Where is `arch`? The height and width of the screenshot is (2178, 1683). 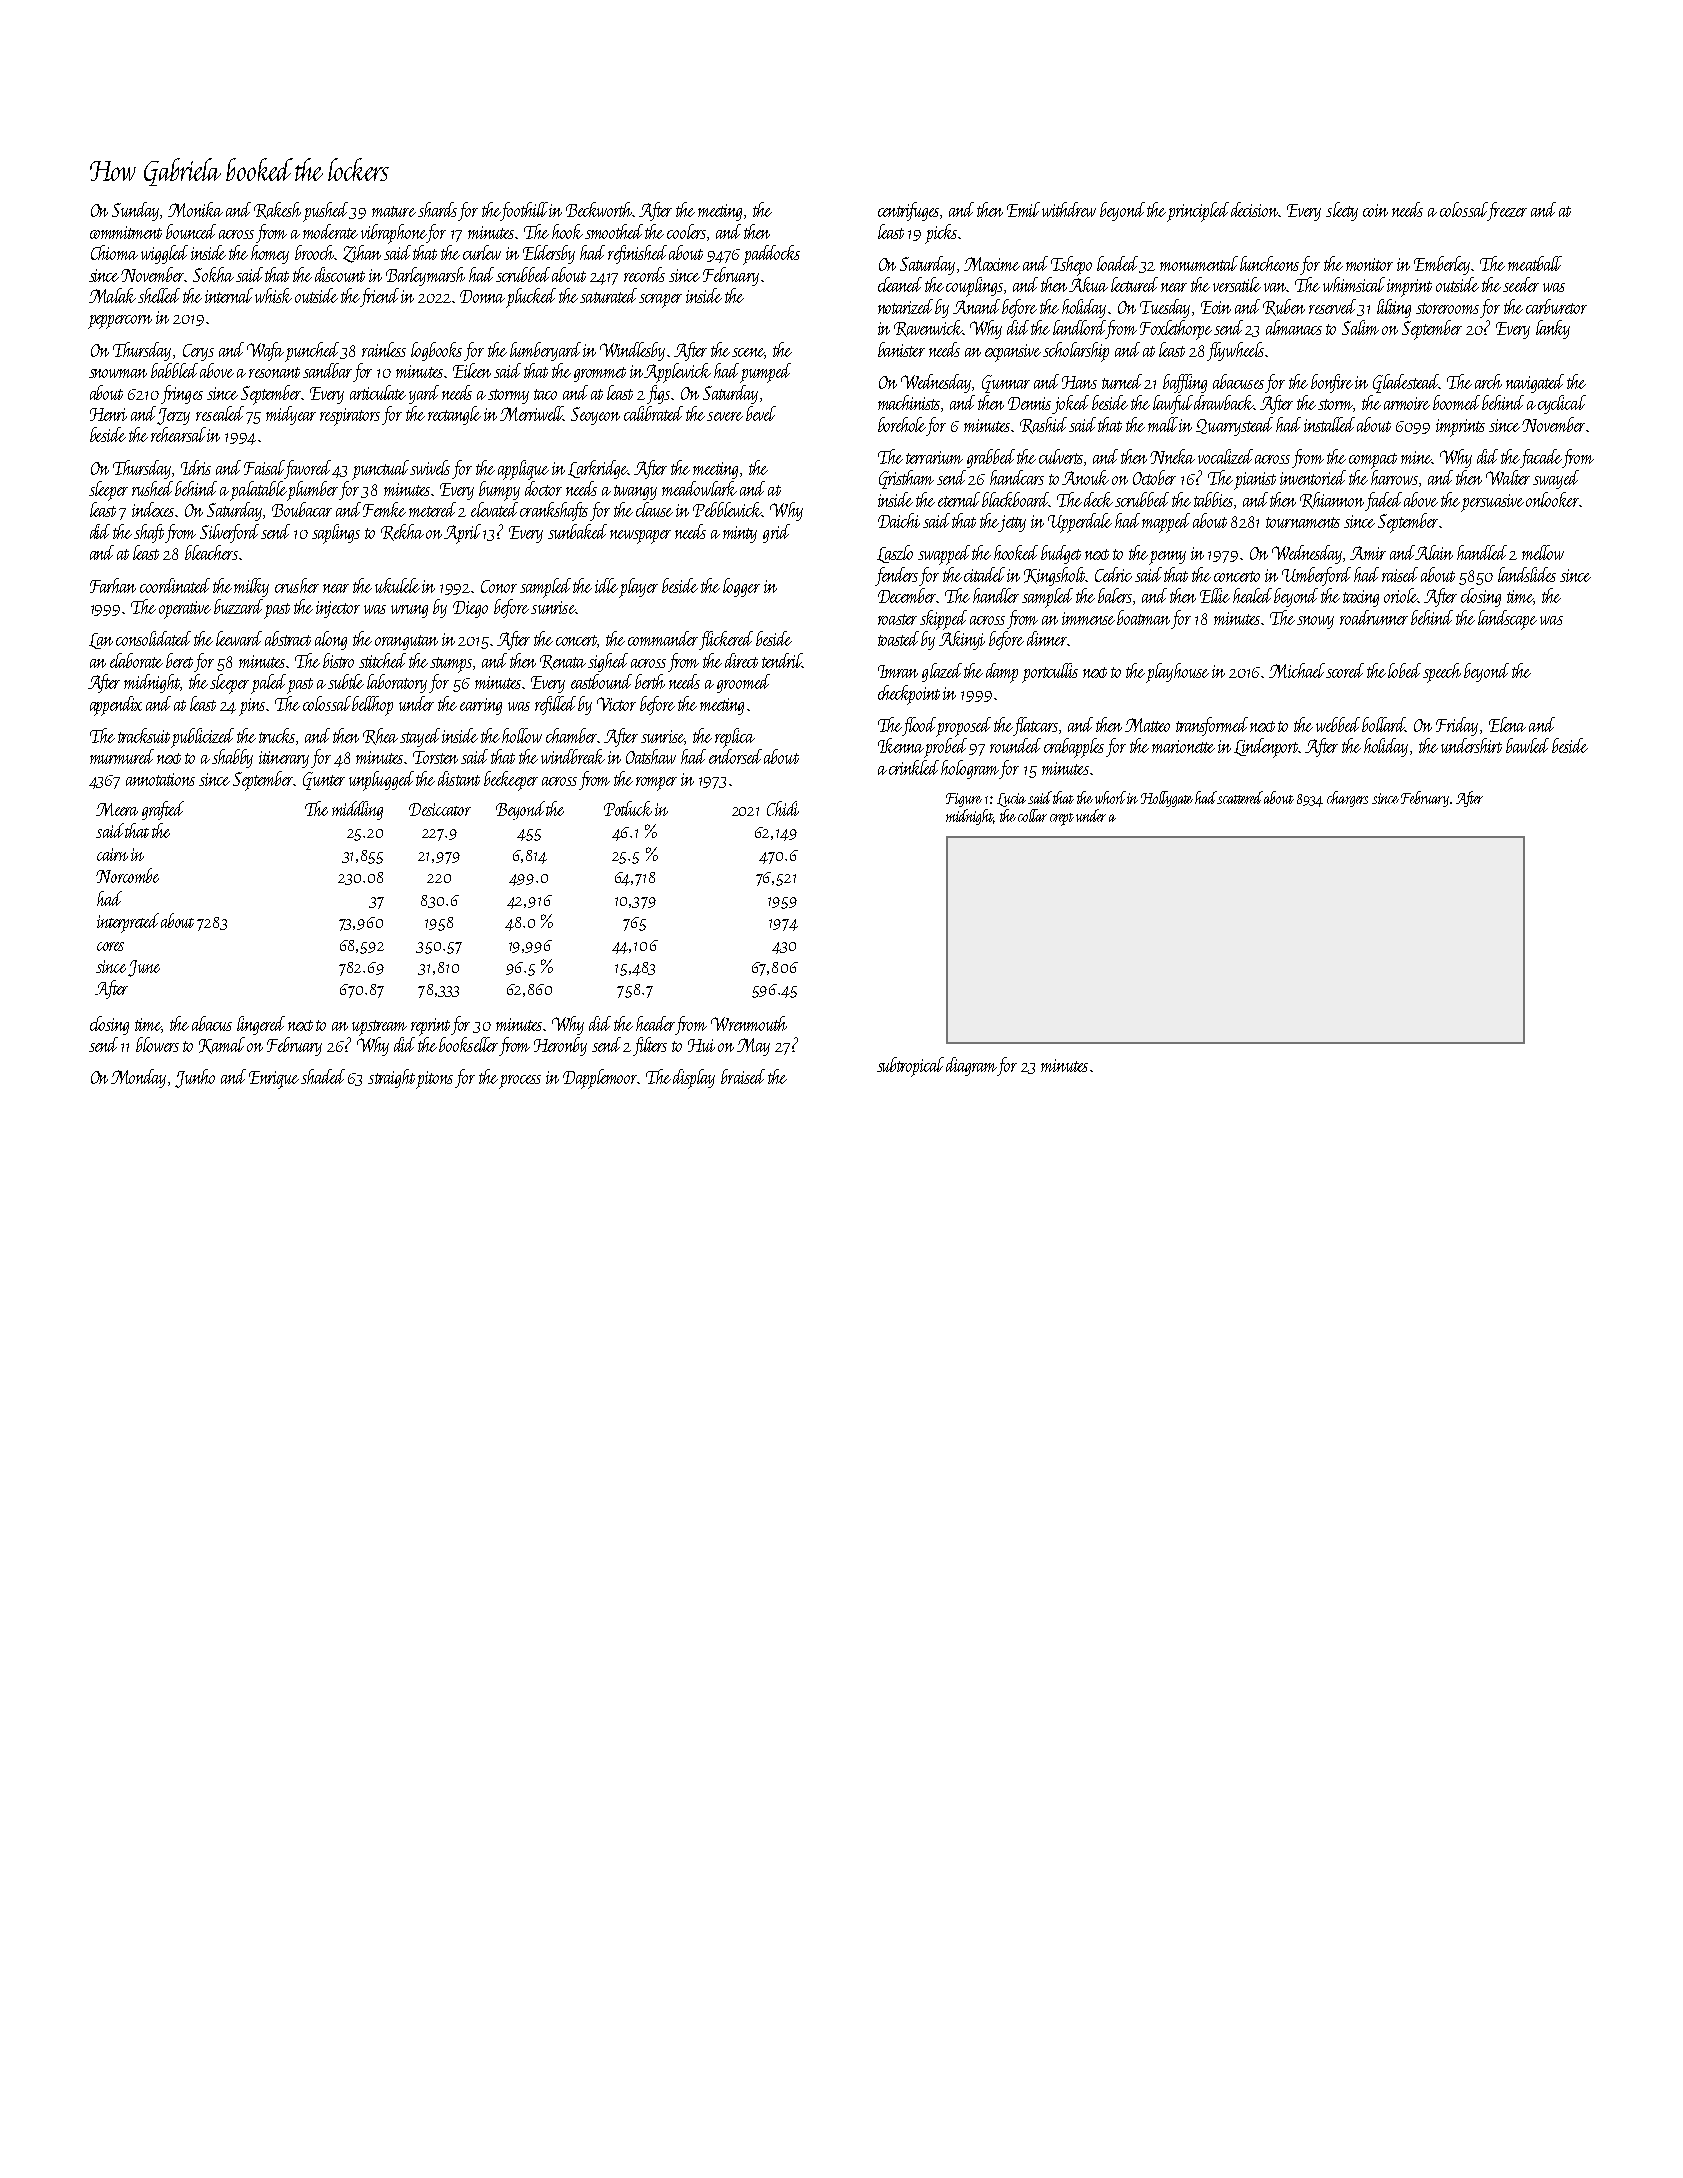 arch is located at coordinates (1488, 381).
